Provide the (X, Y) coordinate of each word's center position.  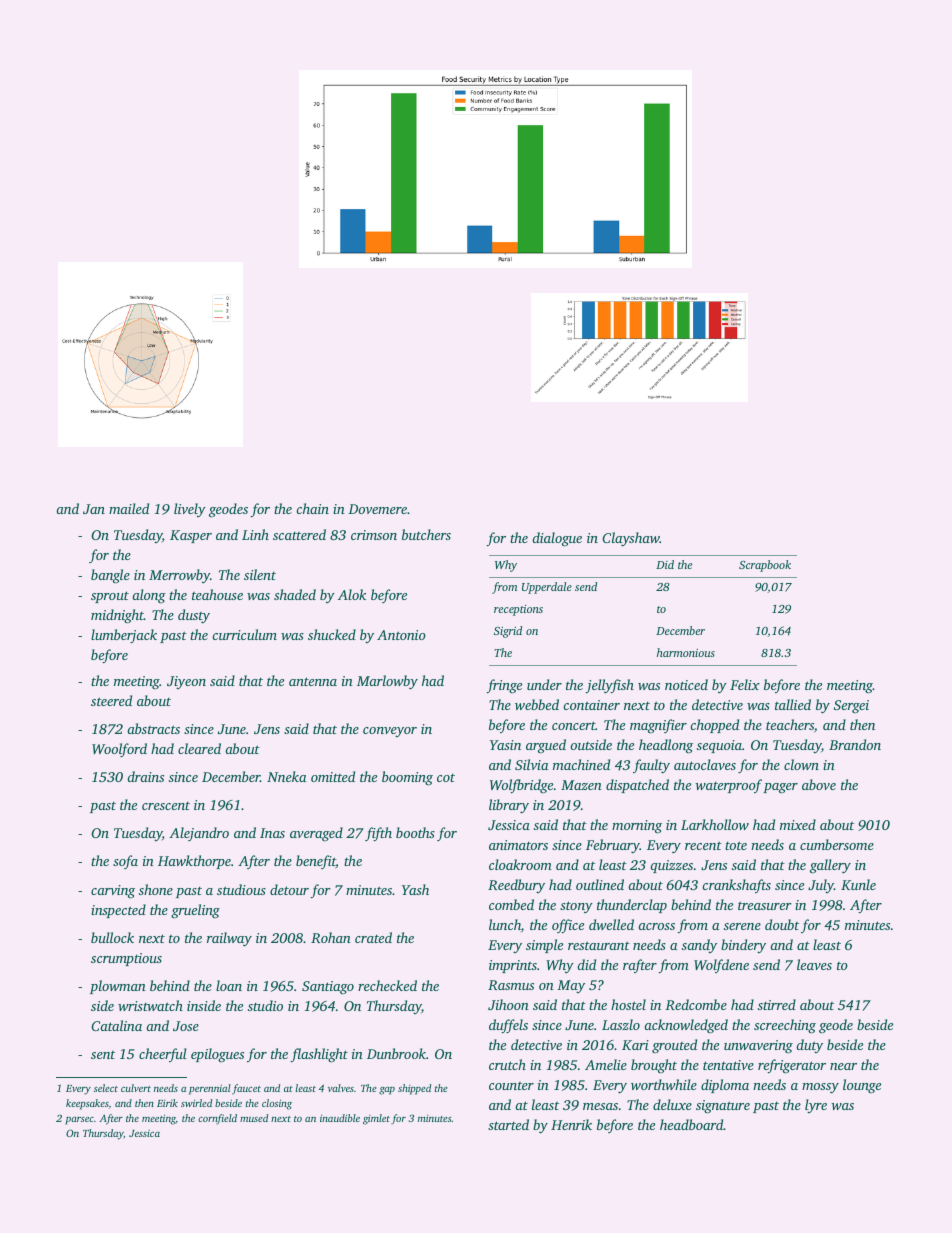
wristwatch (150, 1005)
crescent (166, 806)
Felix (745, 684)
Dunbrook (396, 1053)
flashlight (319, 1055)
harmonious (686, 652)
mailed (129, 508)
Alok (352, 594)
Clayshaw (631, 539)
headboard (692, 1124)
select (106, 1088)
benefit (316, 862)
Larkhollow (715, 824)
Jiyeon (186, 682)
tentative (728, 1065)
